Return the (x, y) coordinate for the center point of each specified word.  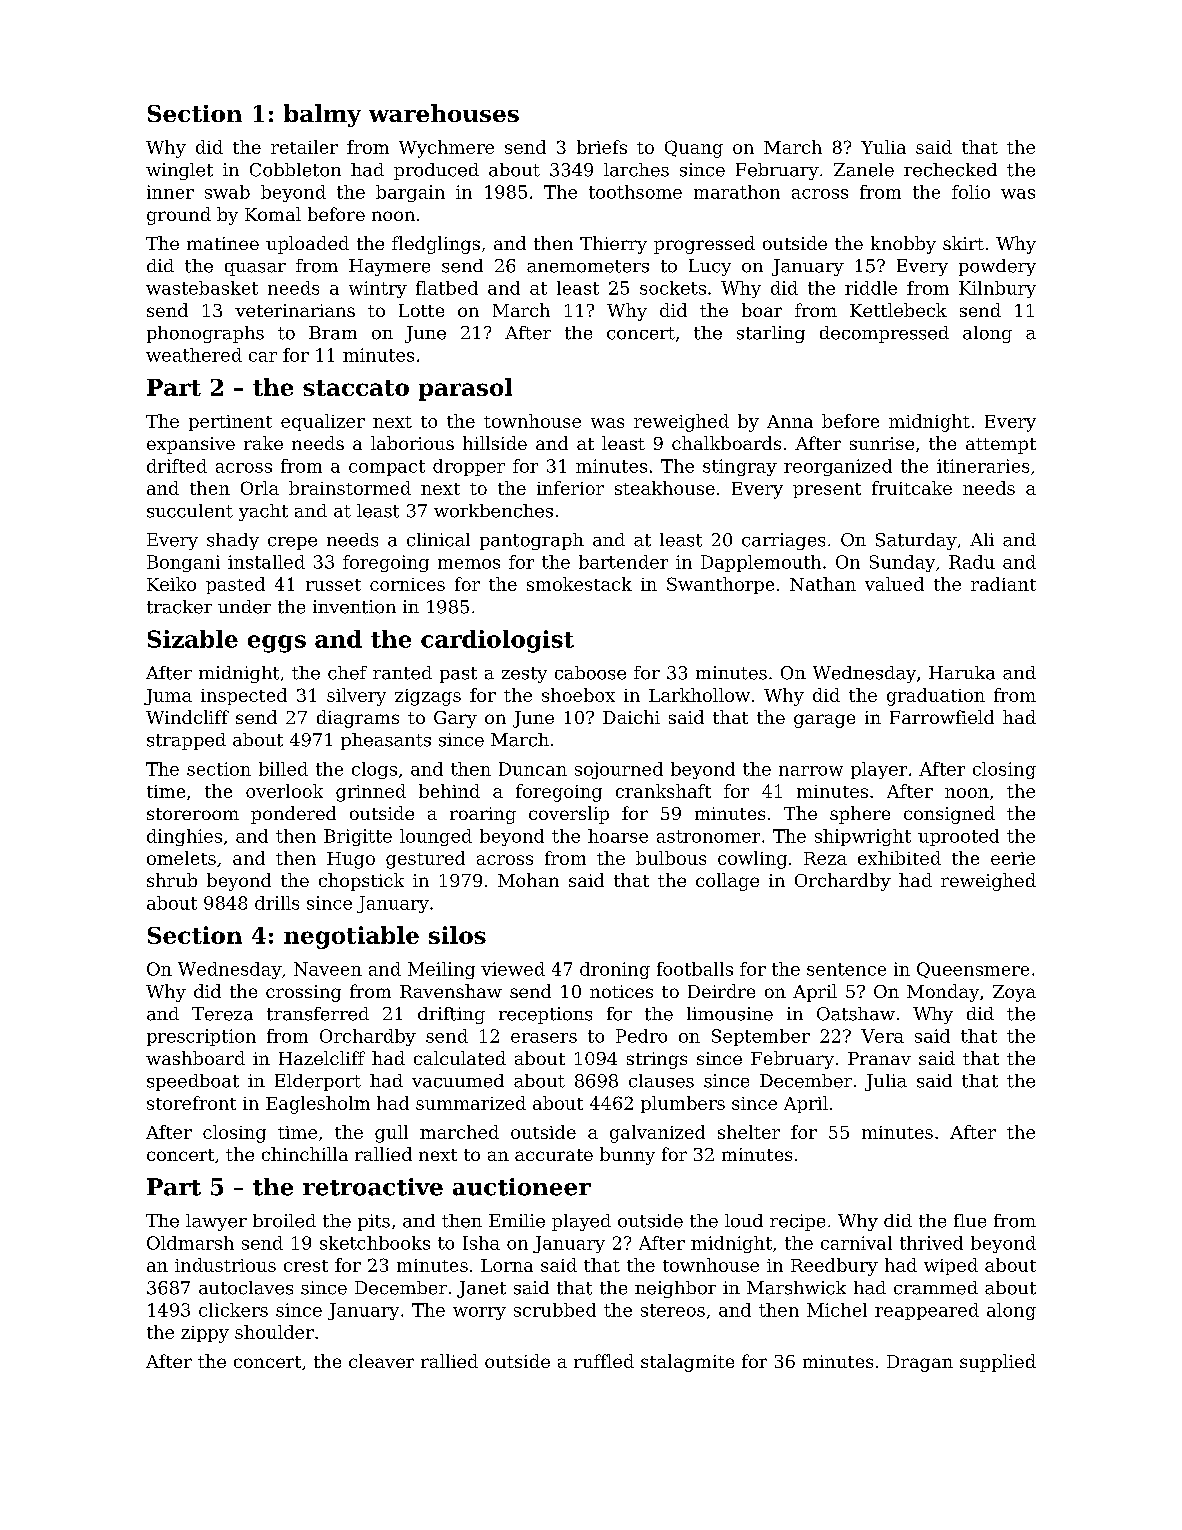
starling (771, 334)
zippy (205, 1334)
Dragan (920, 1363)
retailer (304, 147)
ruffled (604, 1361)
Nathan (823, 584)
